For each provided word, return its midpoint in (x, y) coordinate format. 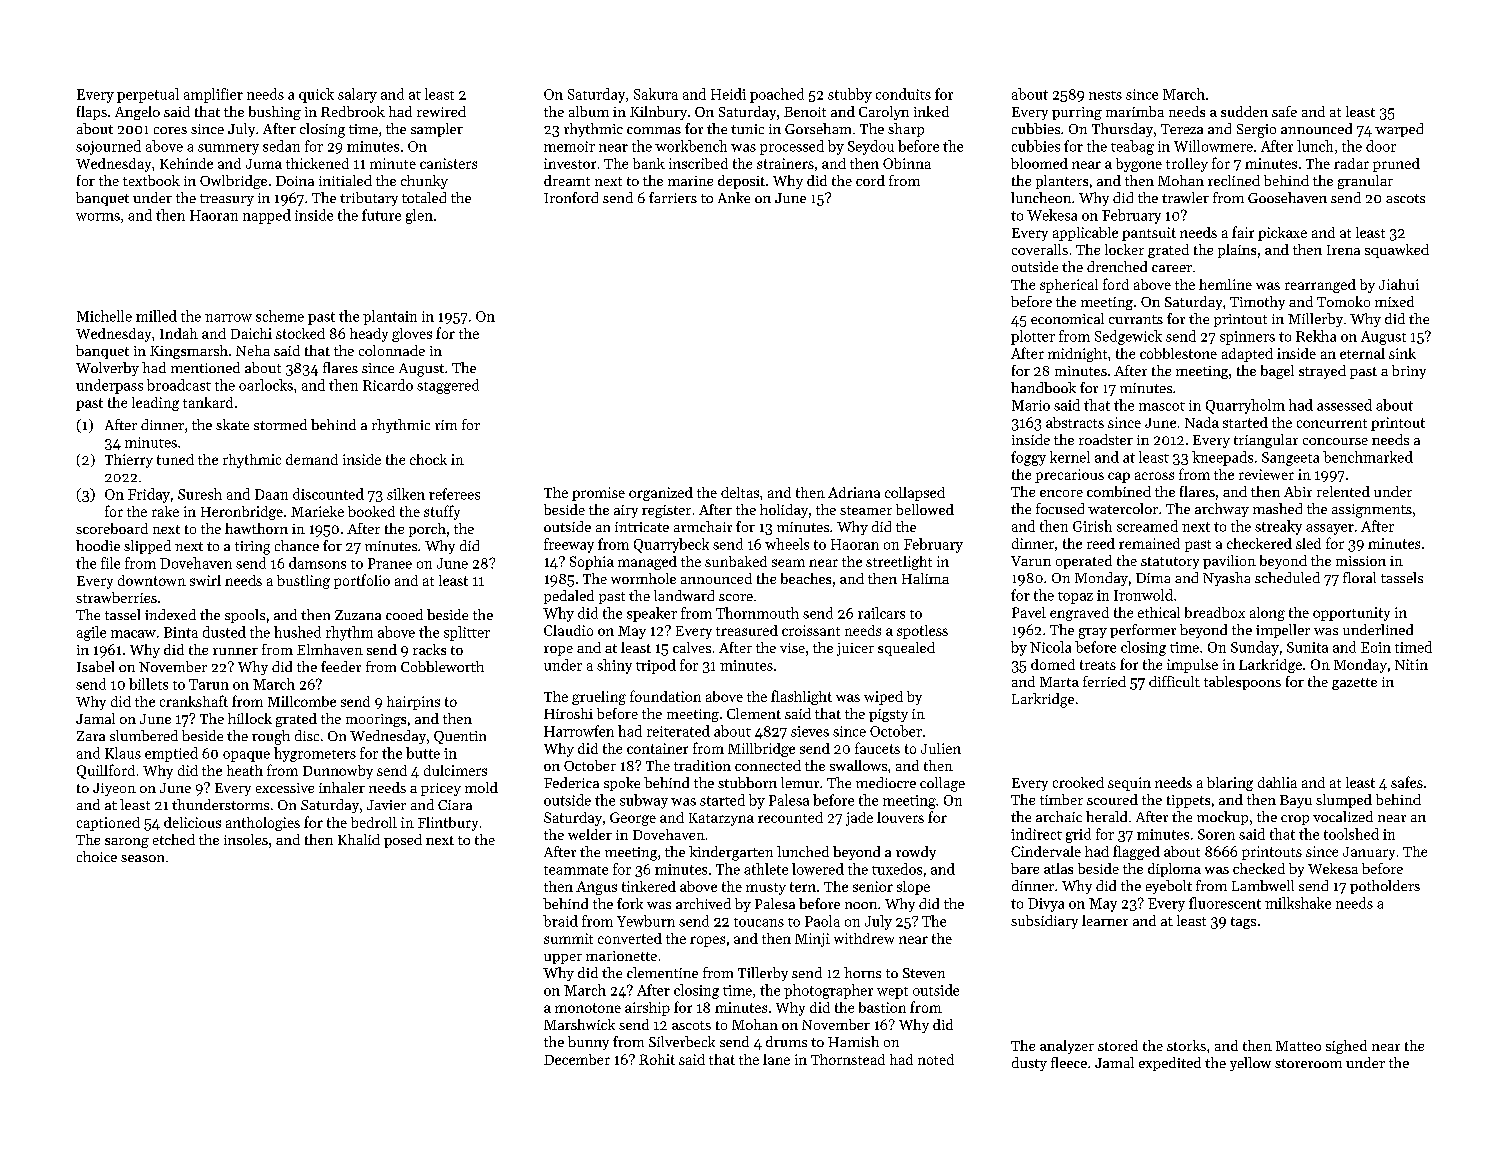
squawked (1397, 251)
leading (155, 404)
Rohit (657, 1059)
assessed (1344, 405)
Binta (181, 632)
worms (98, 217)
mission (1361, 561)
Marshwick (579, 1024)
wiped (883, 698)
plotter (1033, 337)
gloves (412, 335)
